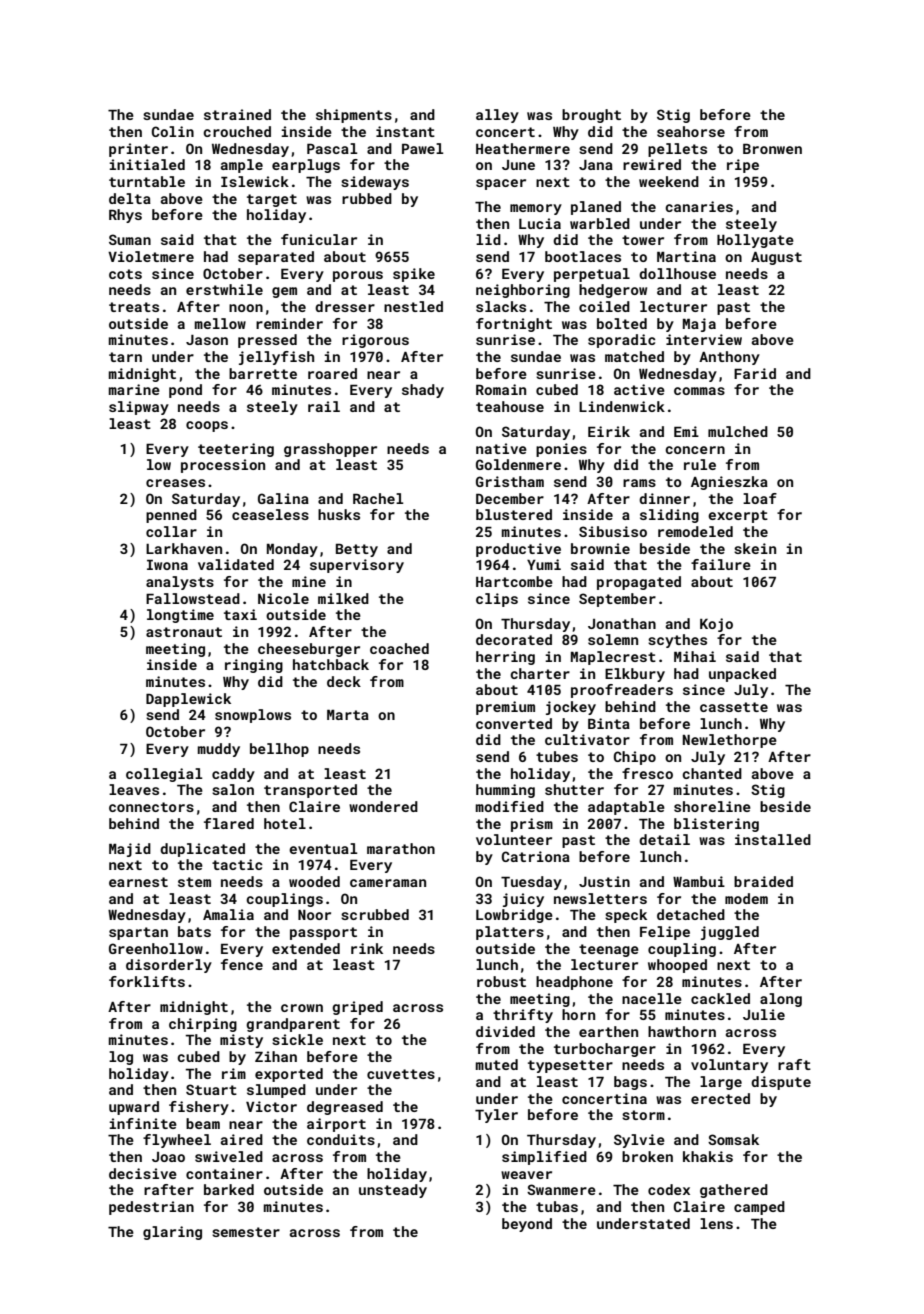  I want to click on dollhouse, so click(677, 273).
